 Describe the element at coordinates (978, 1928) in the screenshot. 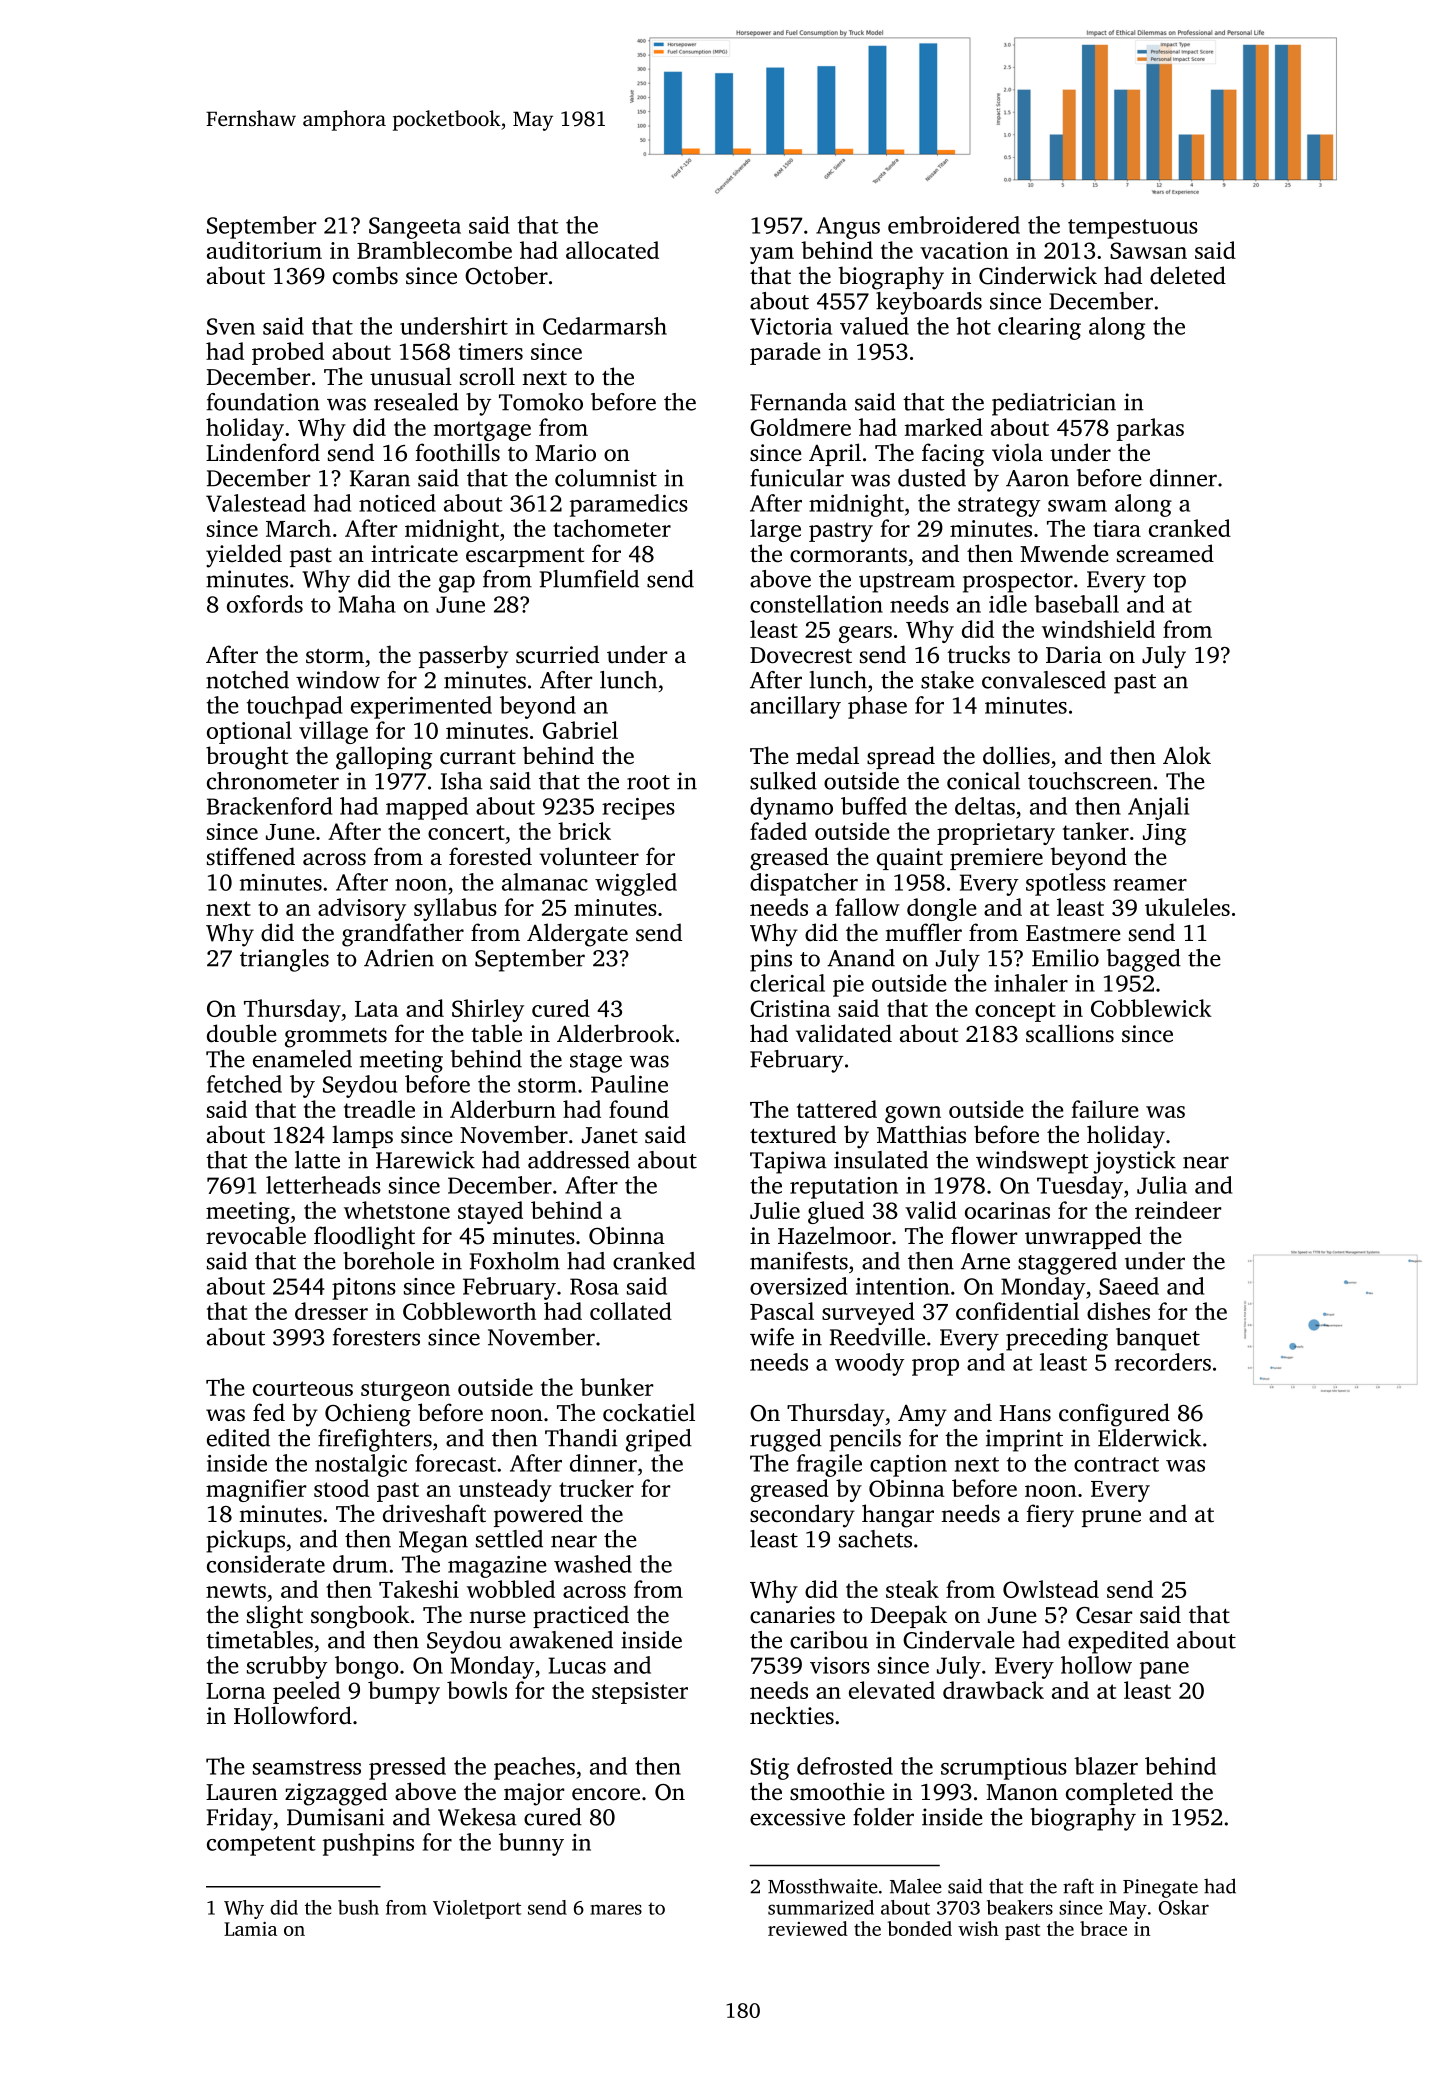

I see `wish` at that location.
